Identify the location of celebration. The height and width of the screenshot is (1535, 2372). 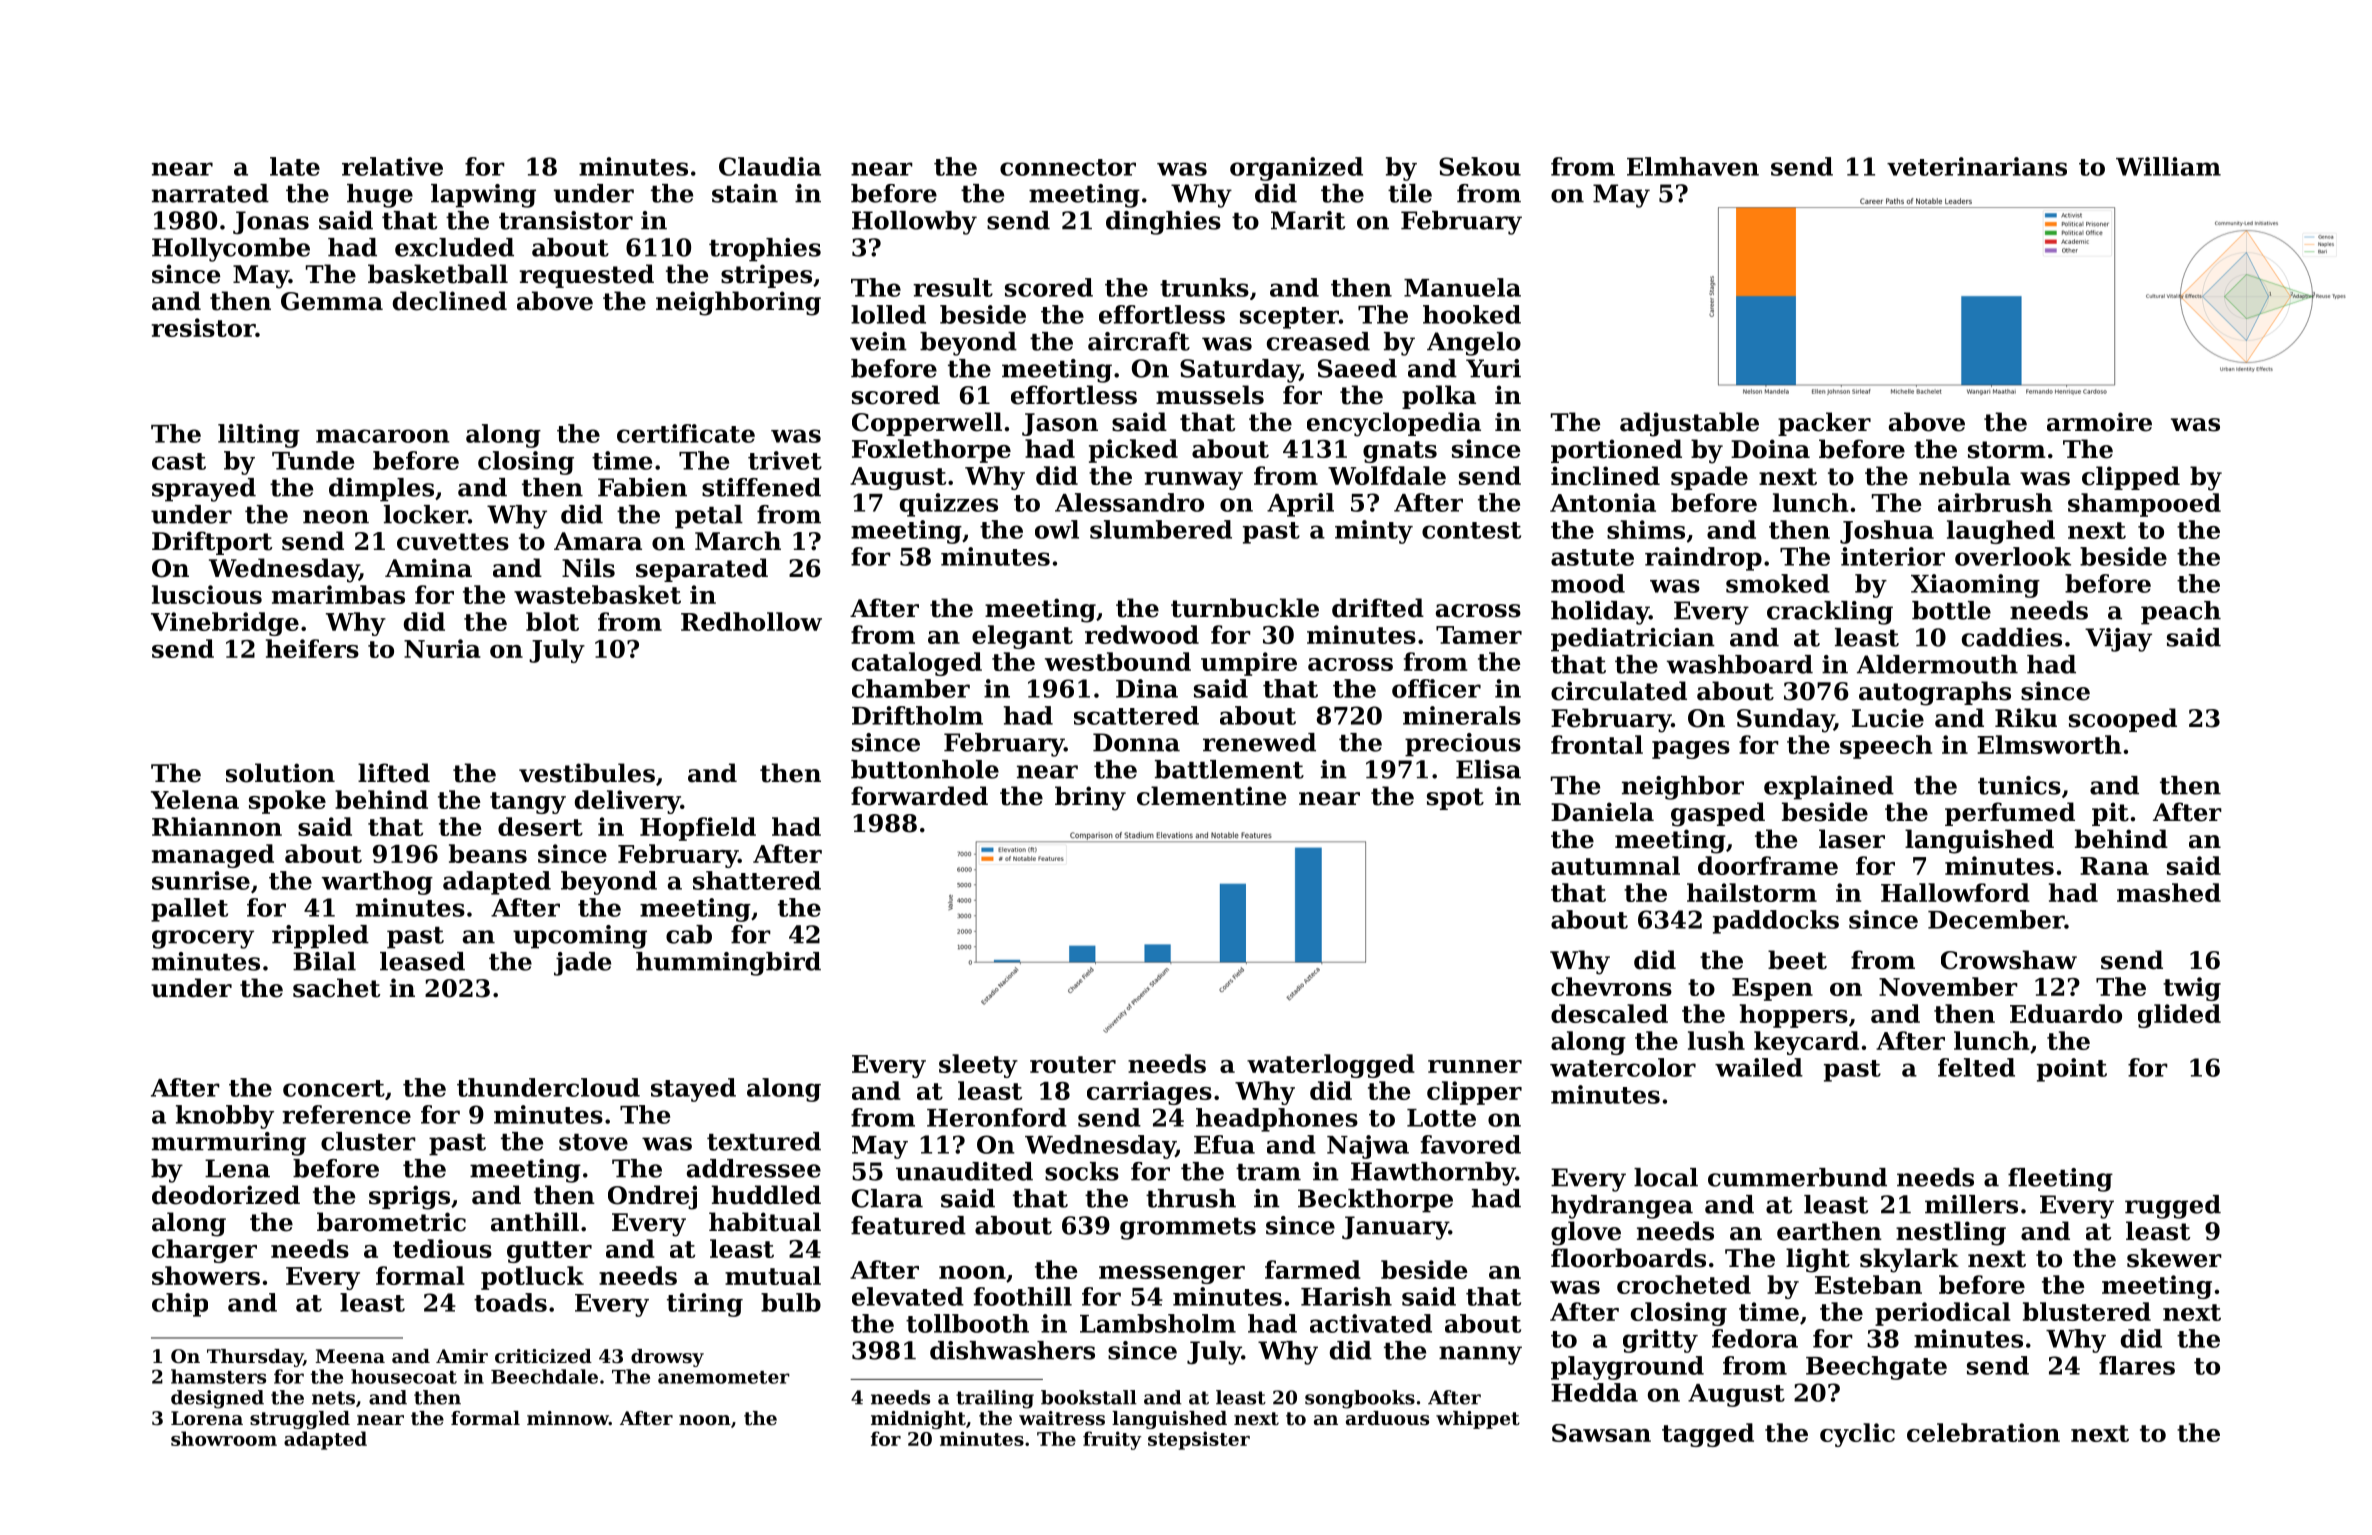
(1983, 1432).
